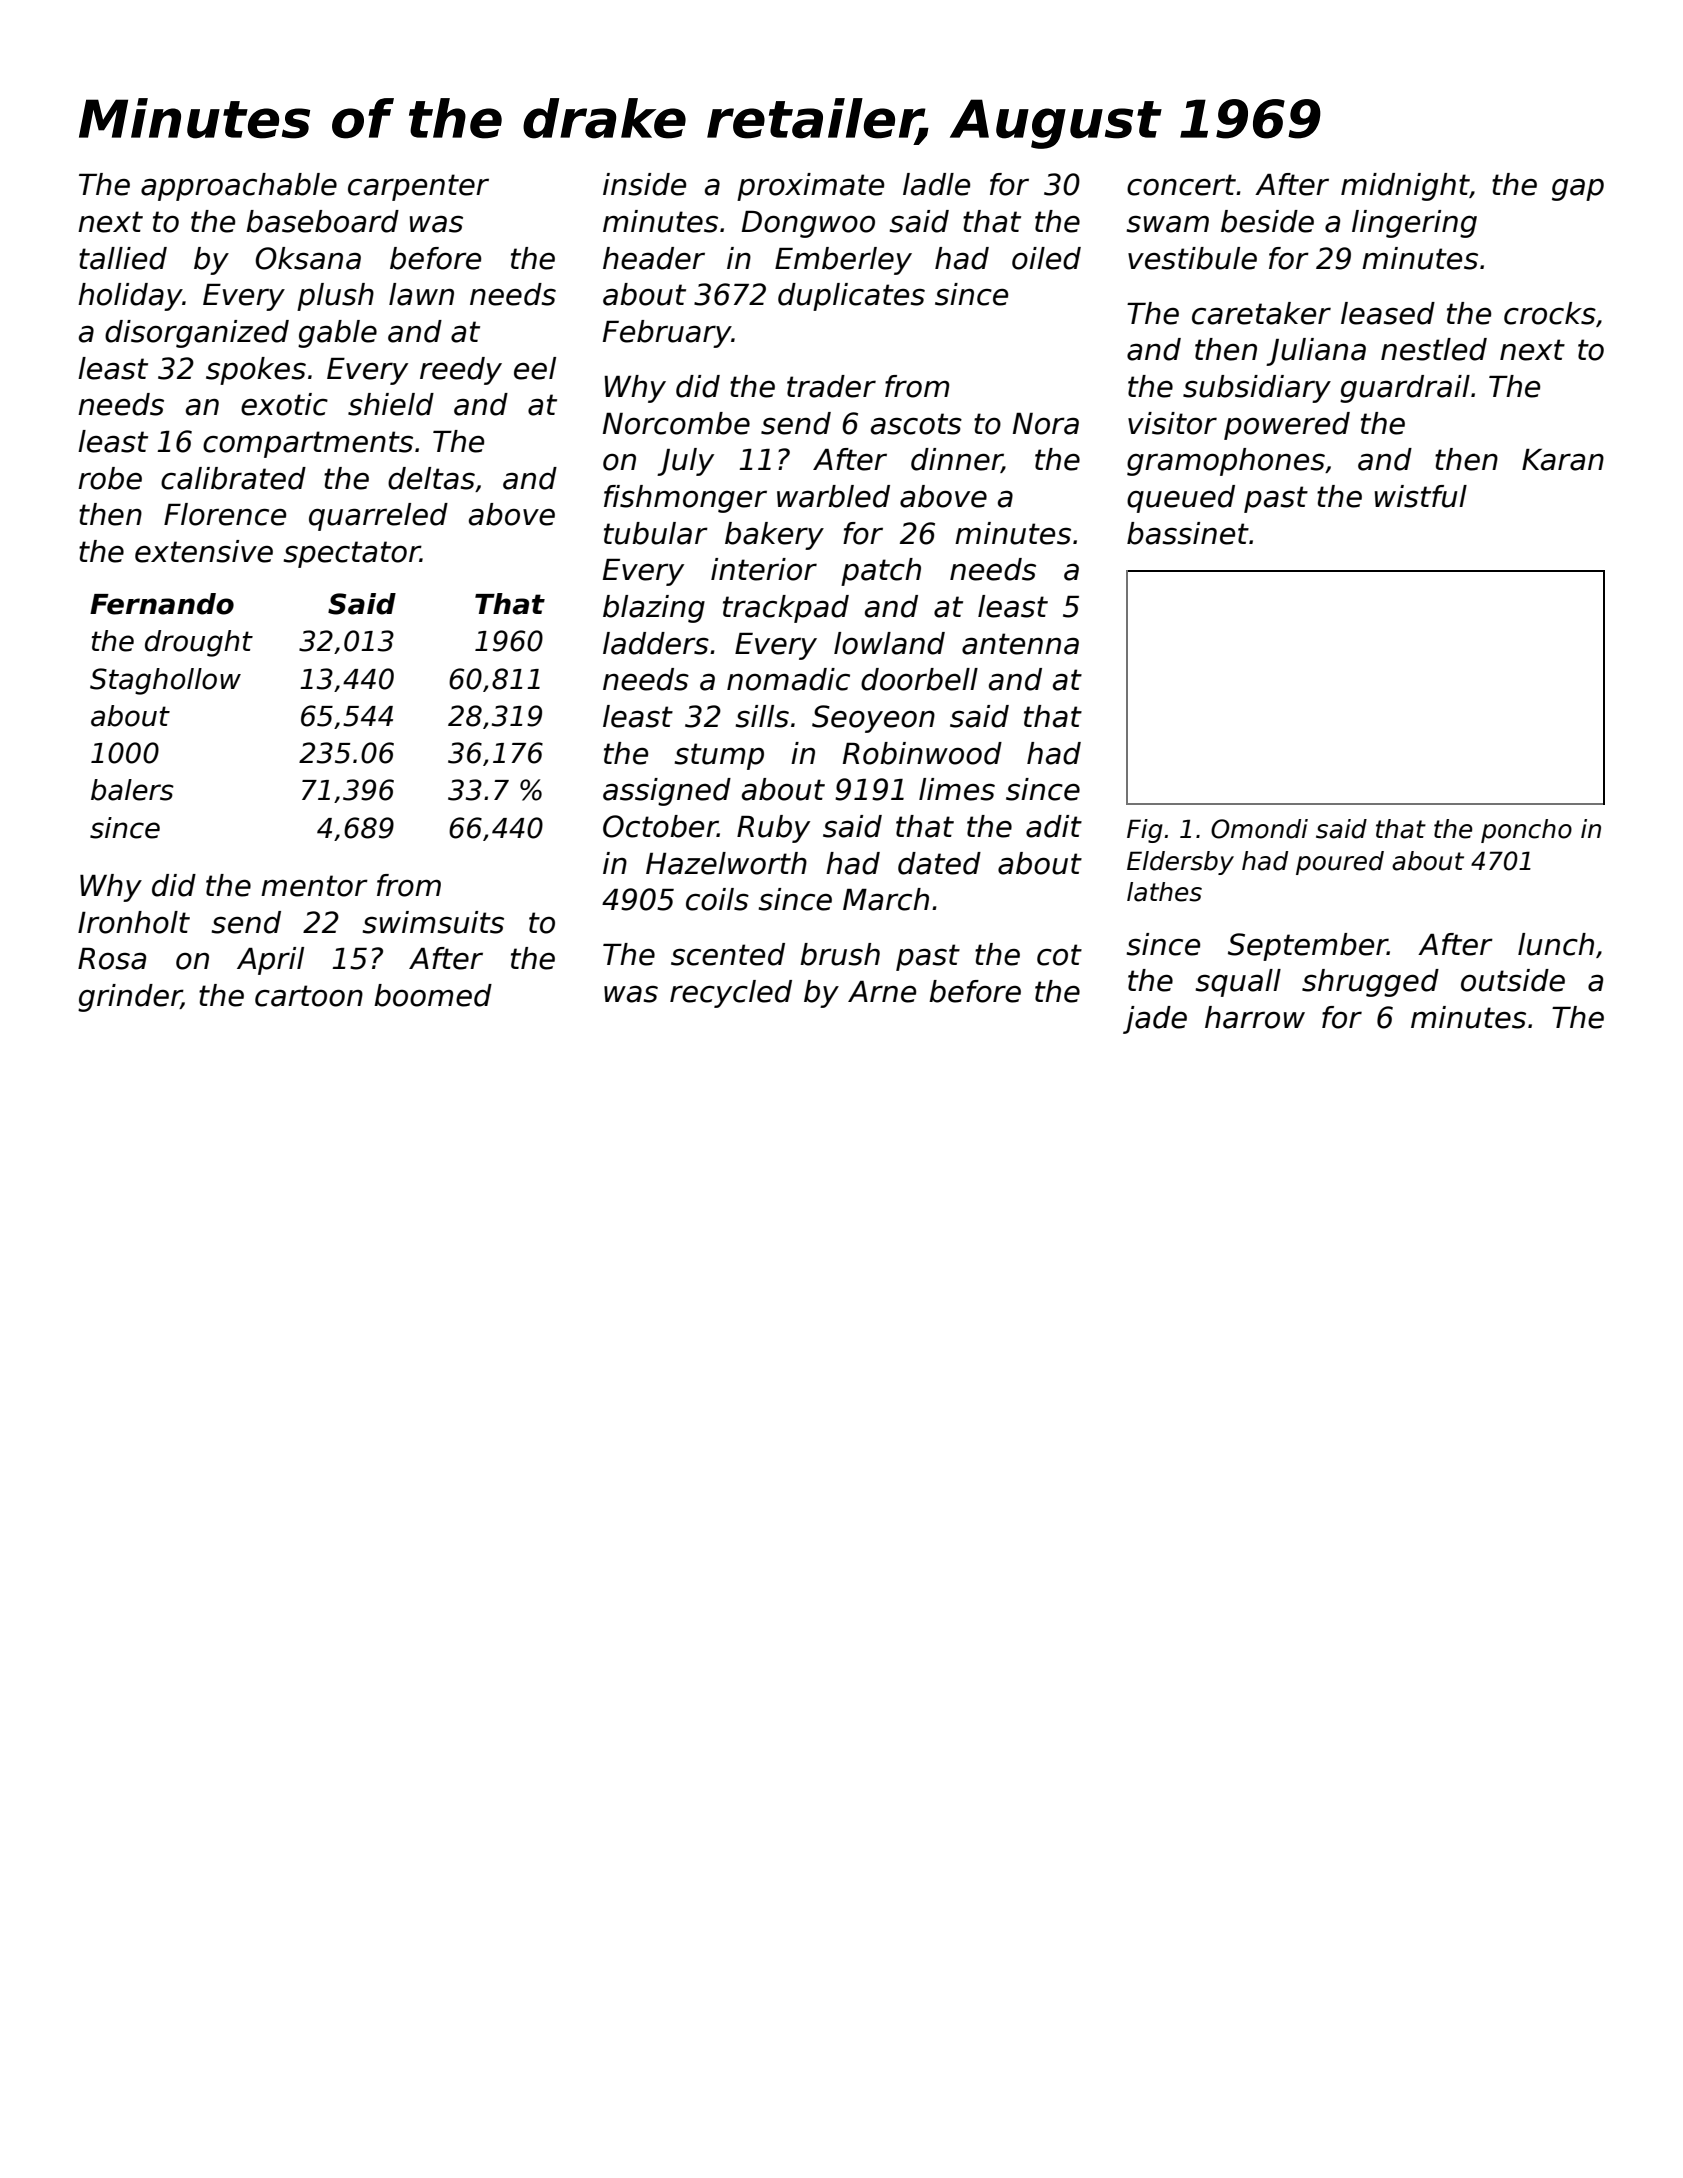 This image has height=2178, width=1683. Describe the element at coordinates (1388, 313) in the image. I see `leased` at that location.
